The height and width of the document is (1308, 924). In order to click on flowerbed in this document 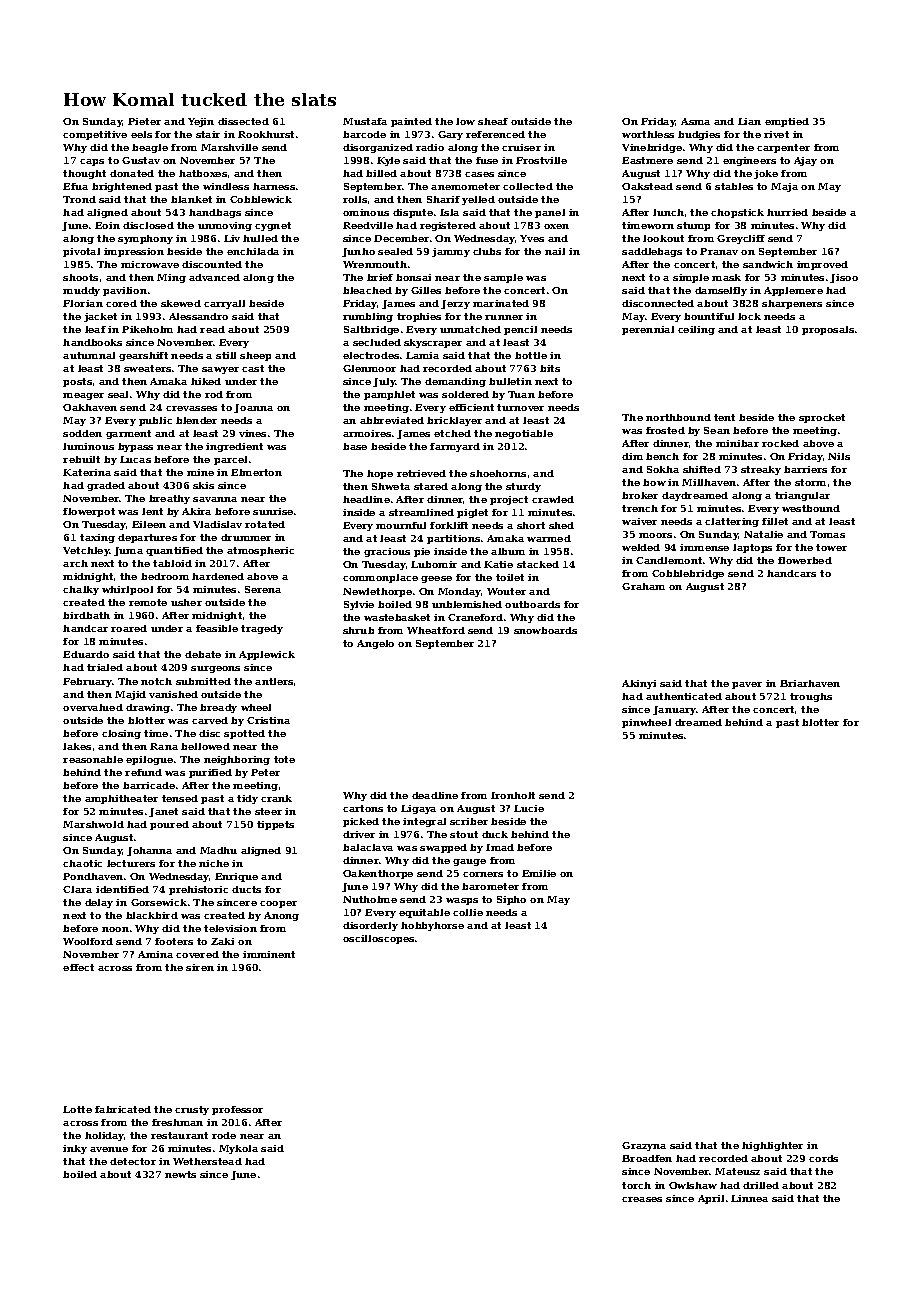, I will do `click(805, 560)`.
